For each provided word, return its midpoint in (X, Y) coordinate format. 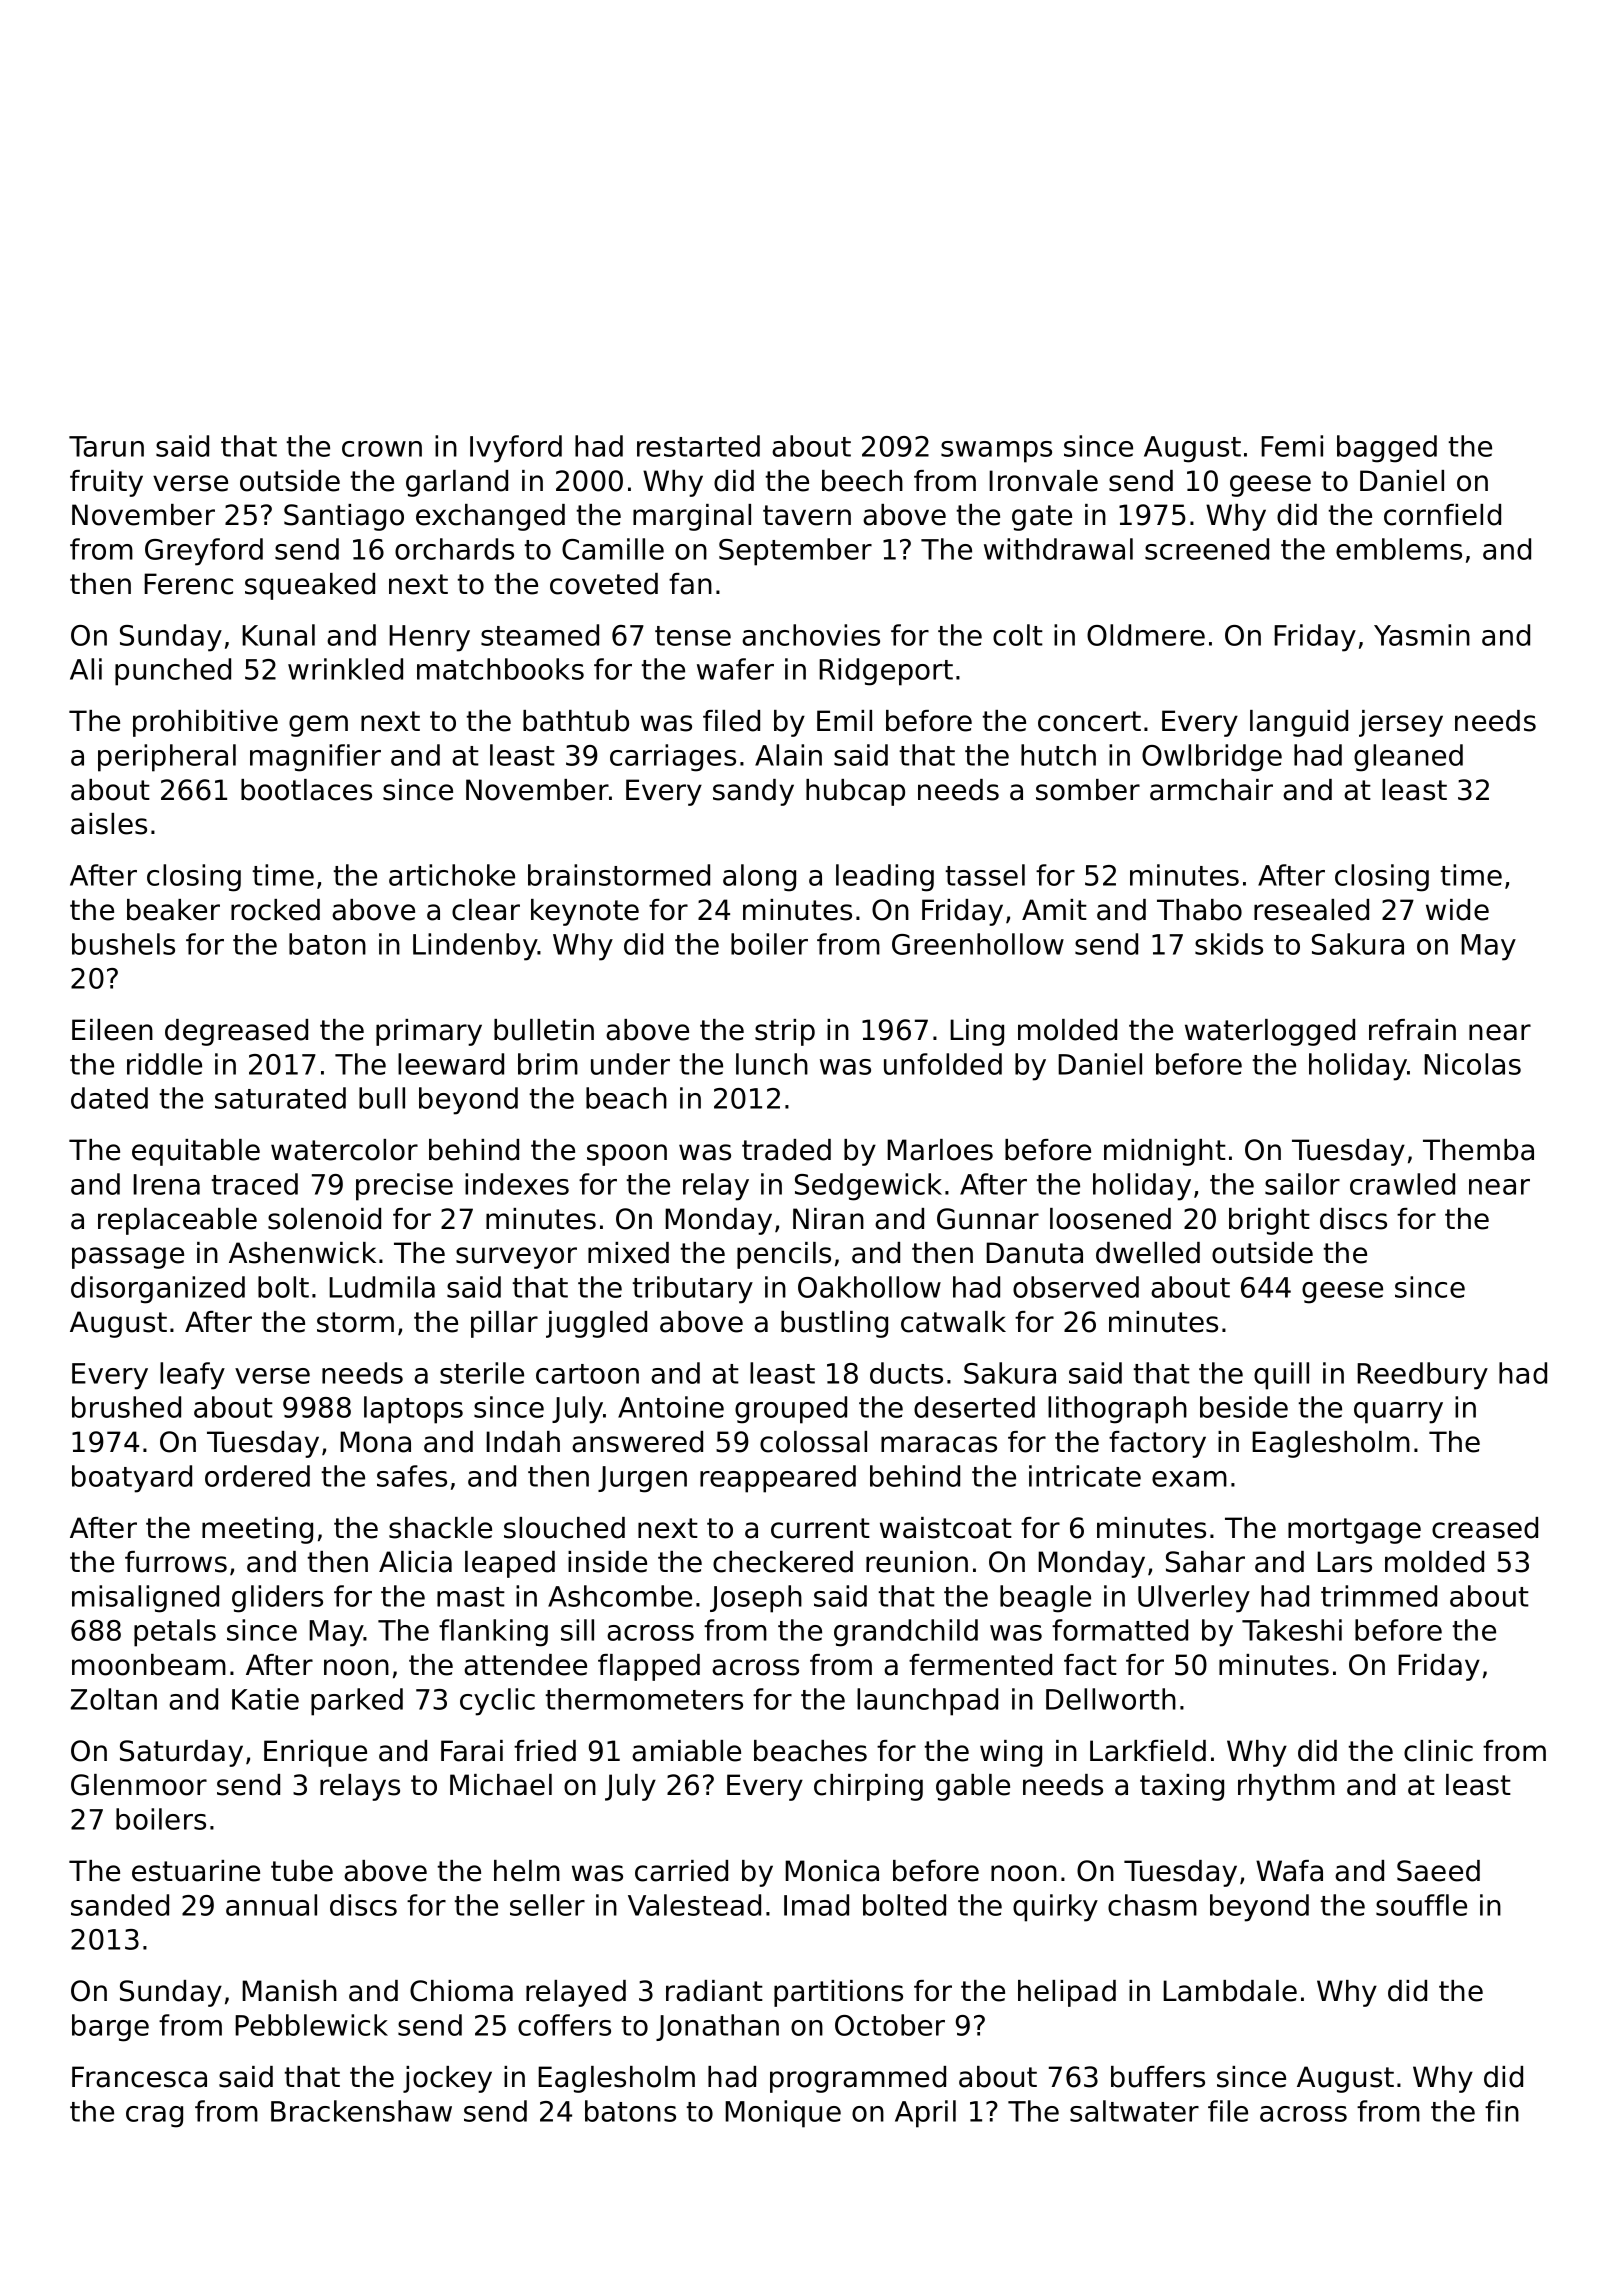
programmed (858, 2079)
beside (1244, 1407)
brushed (126, 1407)
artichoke (452, 875)
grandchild (906, 1633)
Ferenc (188, 584)
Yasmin (1422, 635)
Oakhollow (869, 1287)
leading (885, 878)
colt (1018, 635)
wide (1457, 910)
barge (110, 2028)
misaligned (145, 1599)
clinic (1438, 1751)
